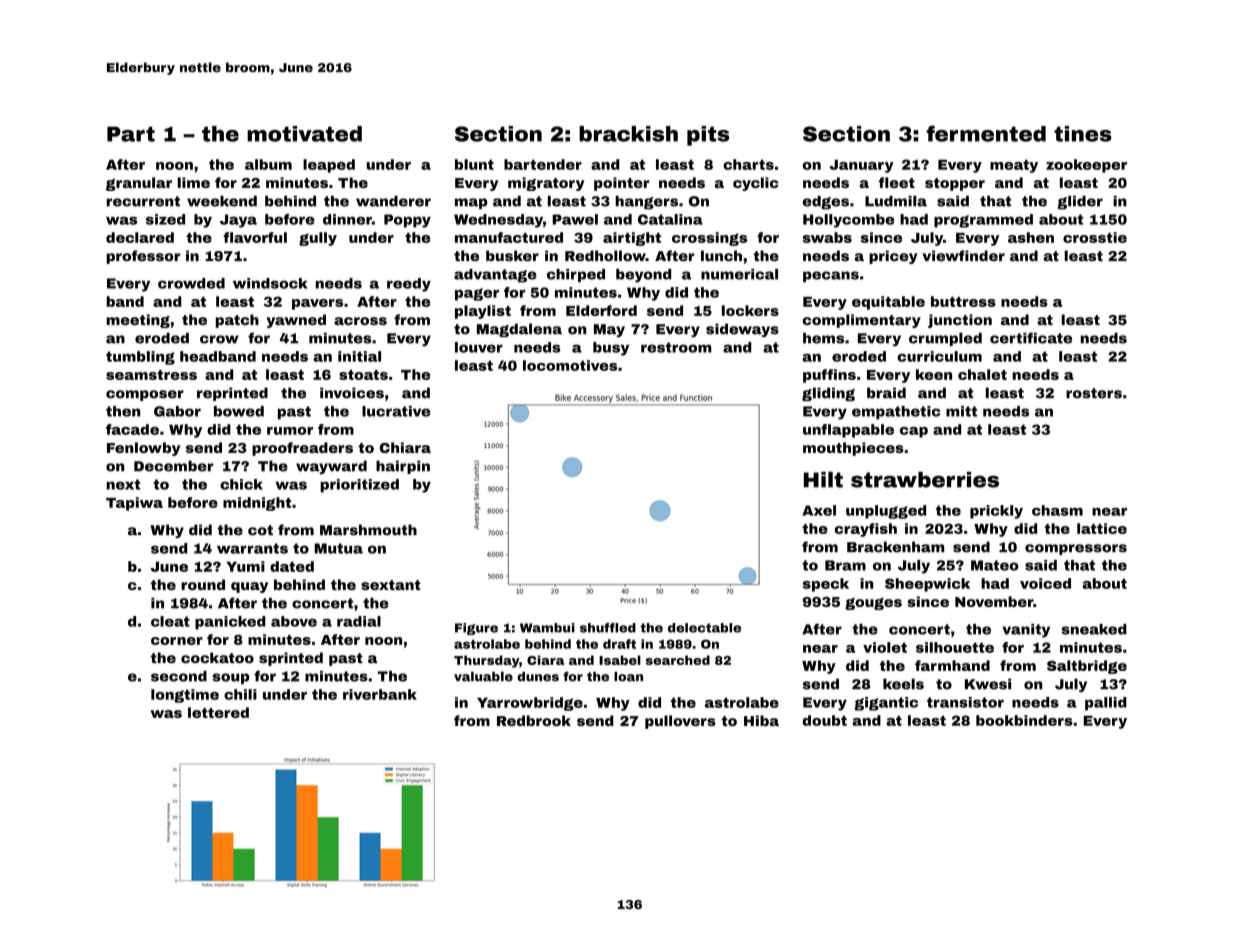 The width and height of the screenshot is (1233, 952). Describe the element at coordinates (986, 133) in the screenshot. I see `fermented` at that location.
